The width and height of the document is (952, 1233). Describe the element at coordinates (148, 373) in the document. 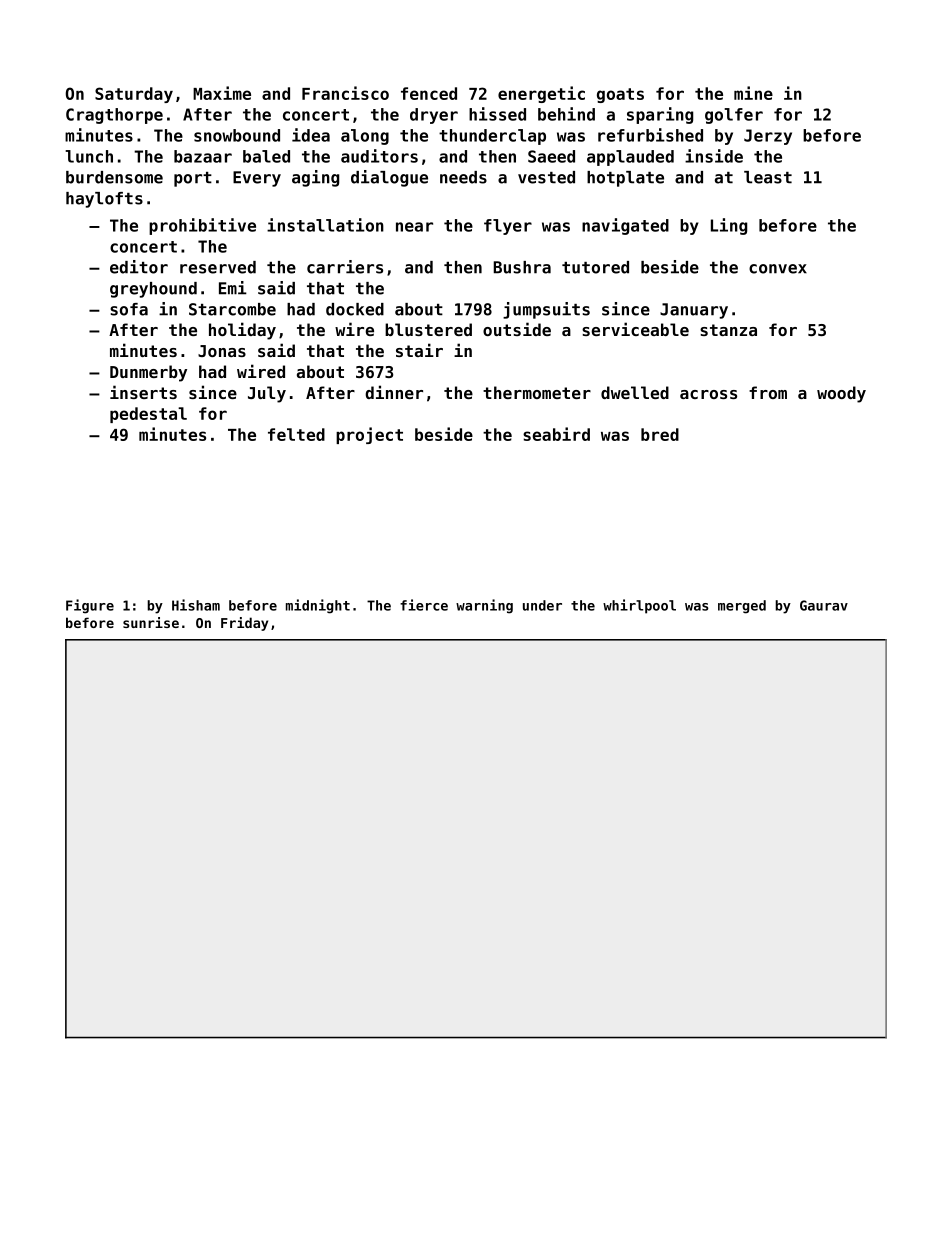

I see `Dunmerby` at that location.
